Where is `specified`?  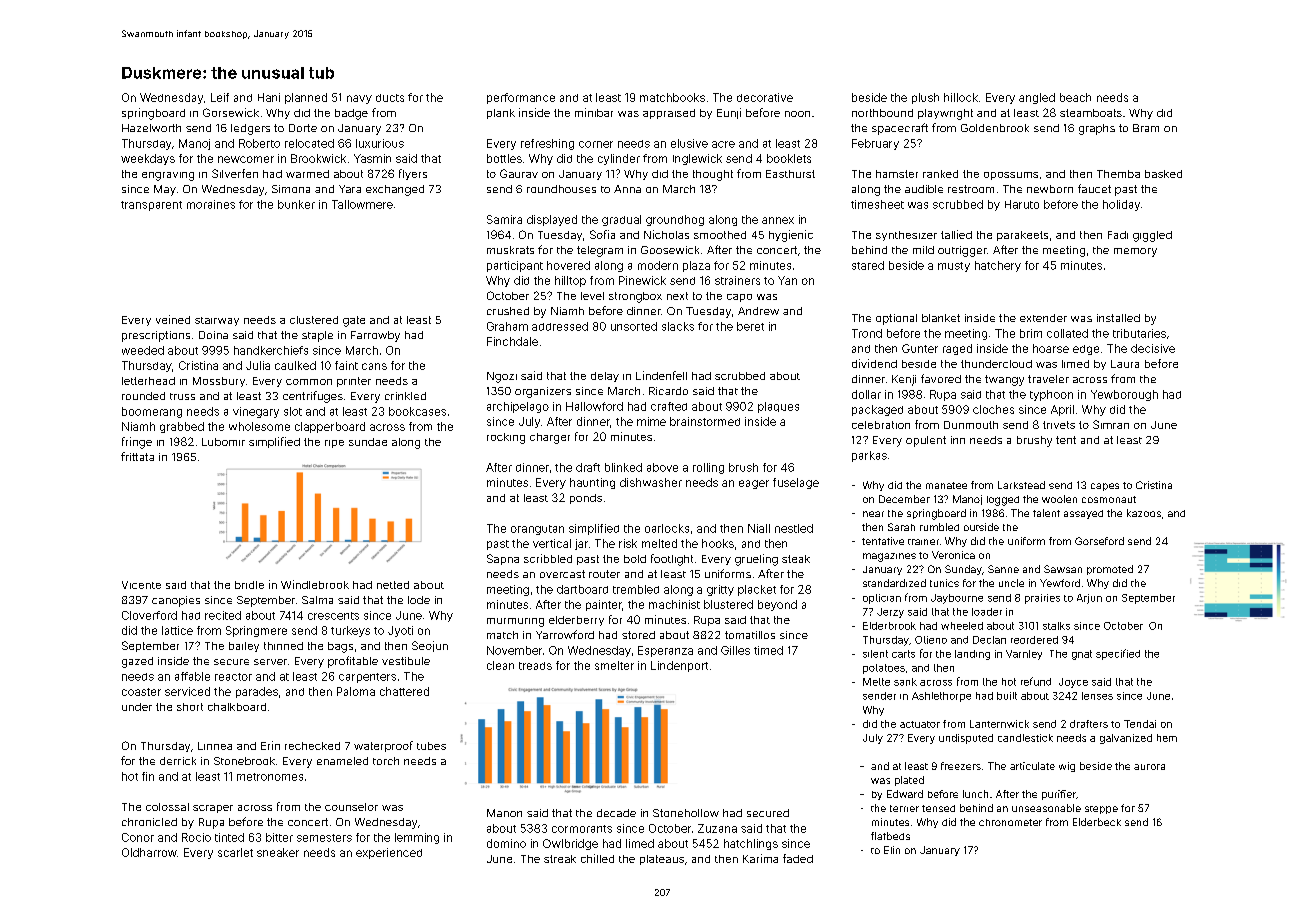 specified is located at coordinates (1118, 654).
